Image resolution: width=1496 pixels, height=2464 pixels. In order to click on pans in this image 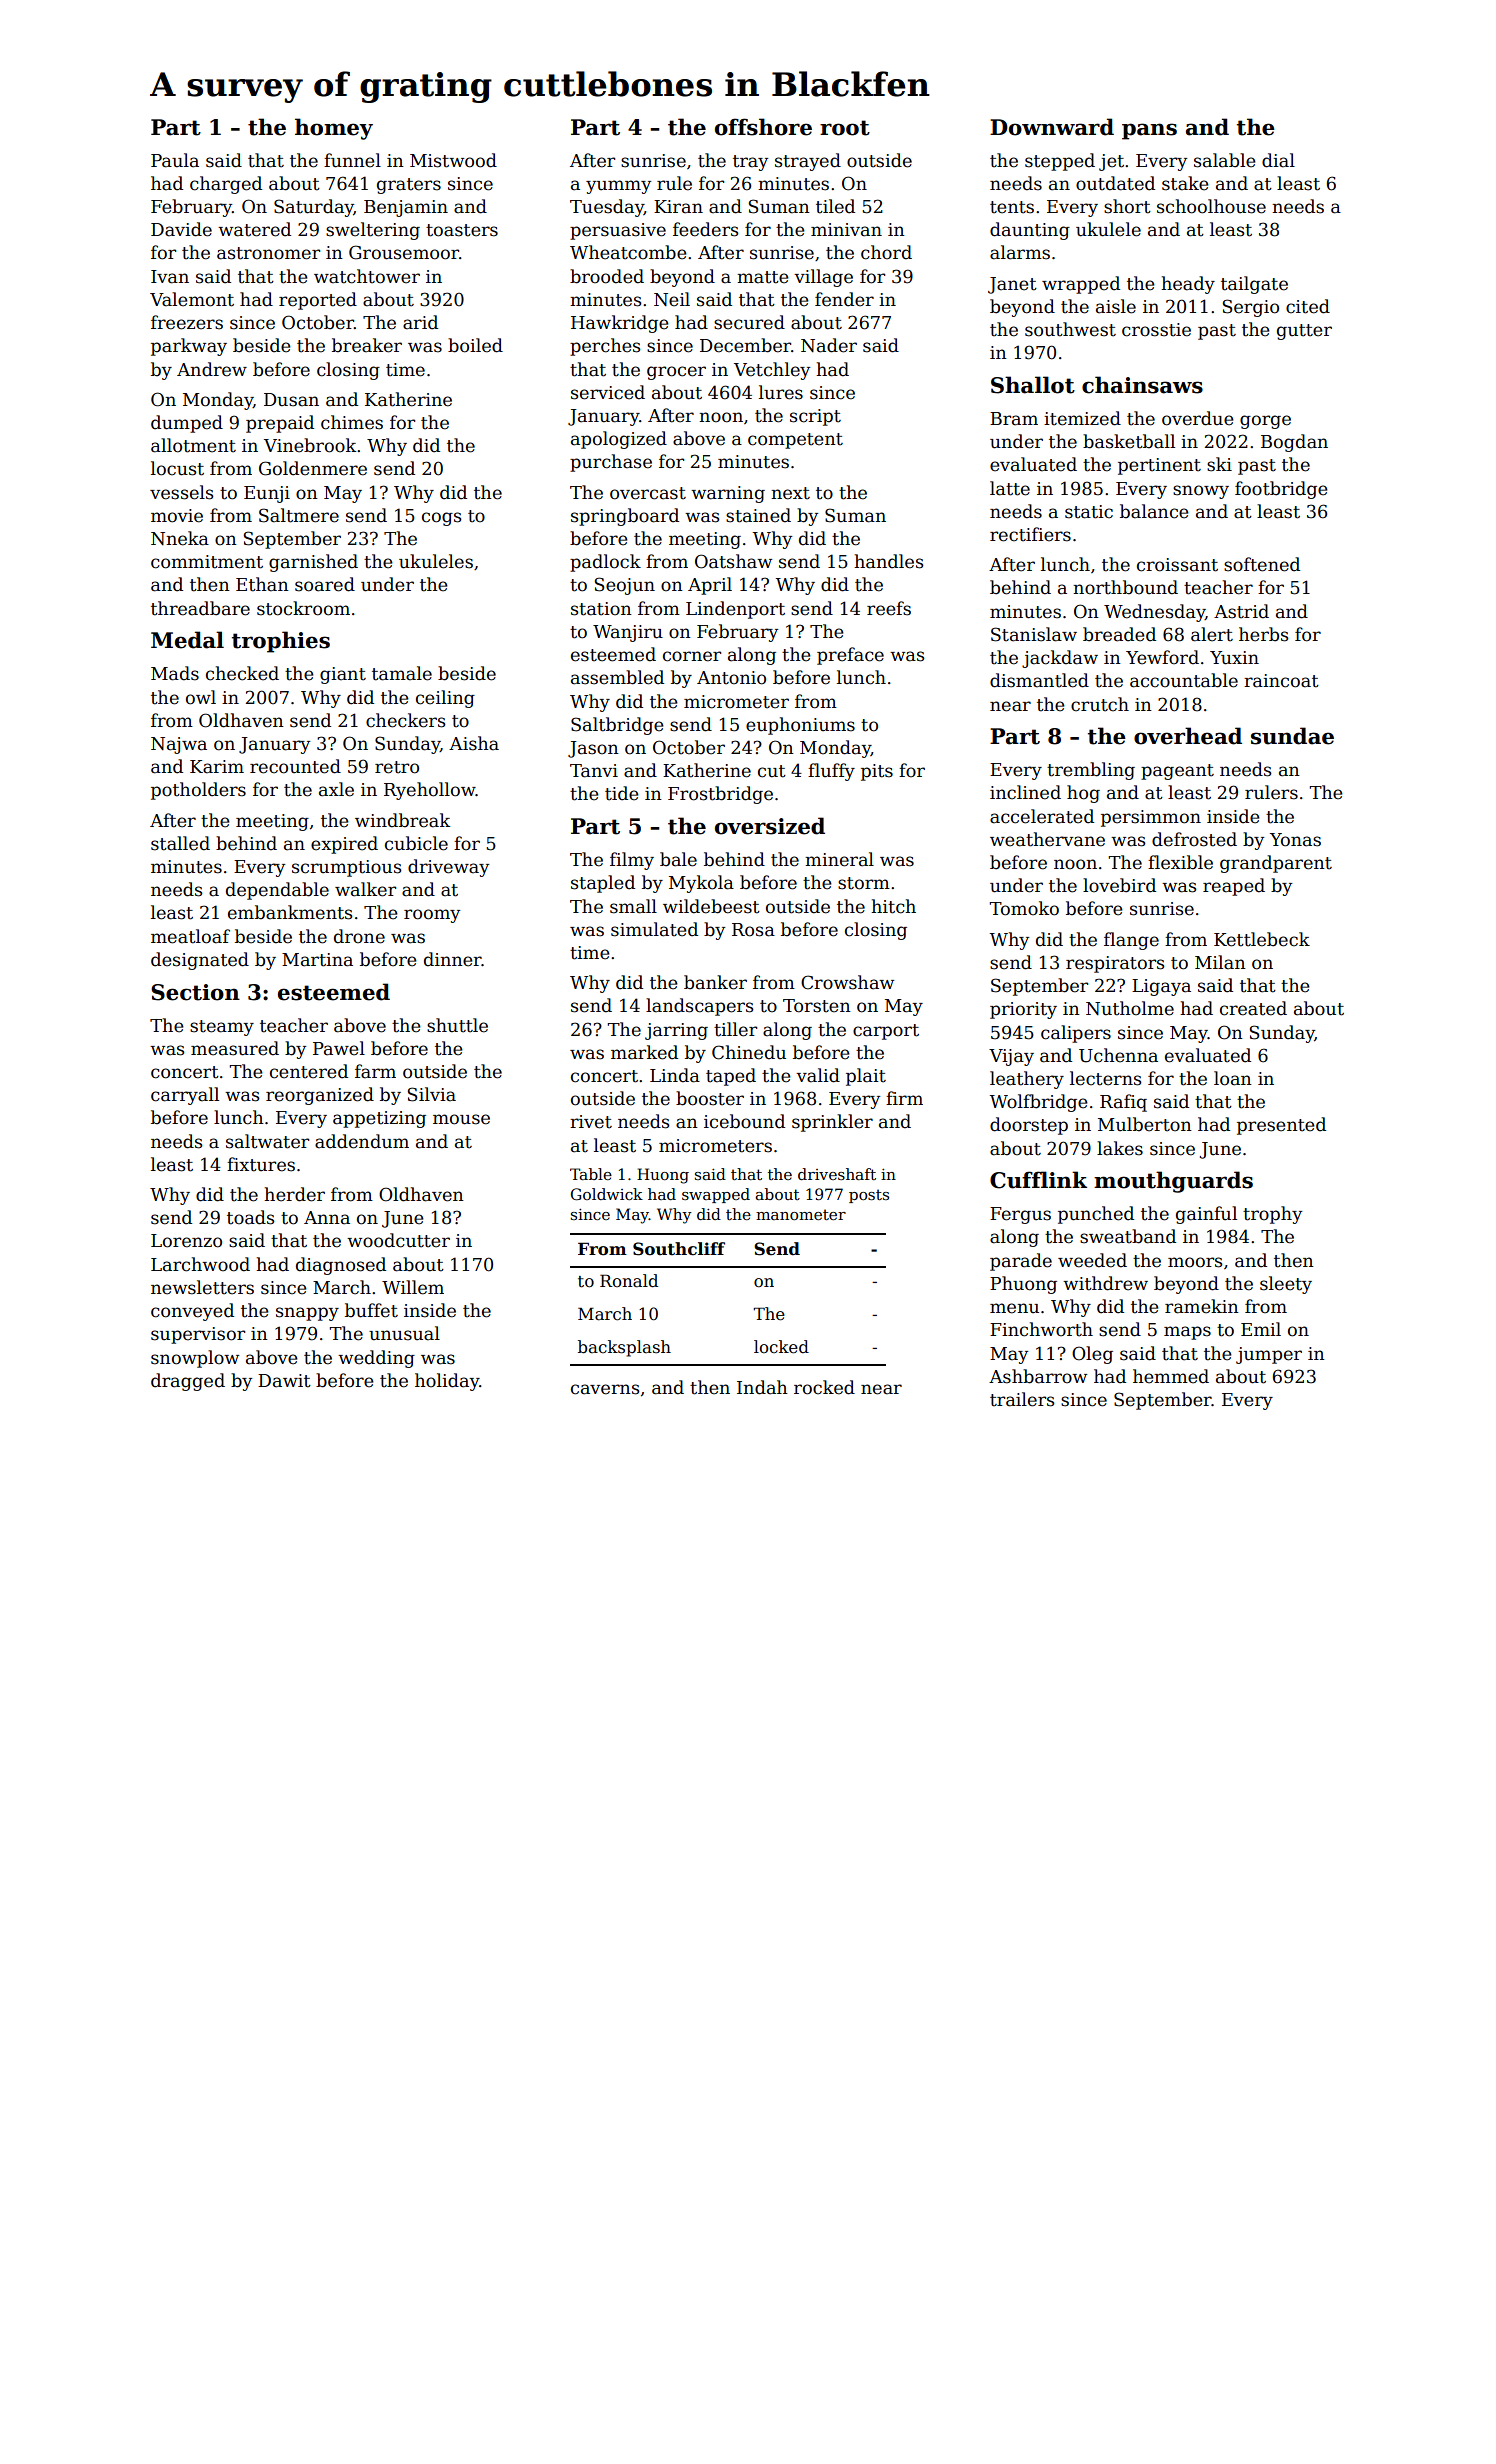, I will do `click(1149, 131)`.
